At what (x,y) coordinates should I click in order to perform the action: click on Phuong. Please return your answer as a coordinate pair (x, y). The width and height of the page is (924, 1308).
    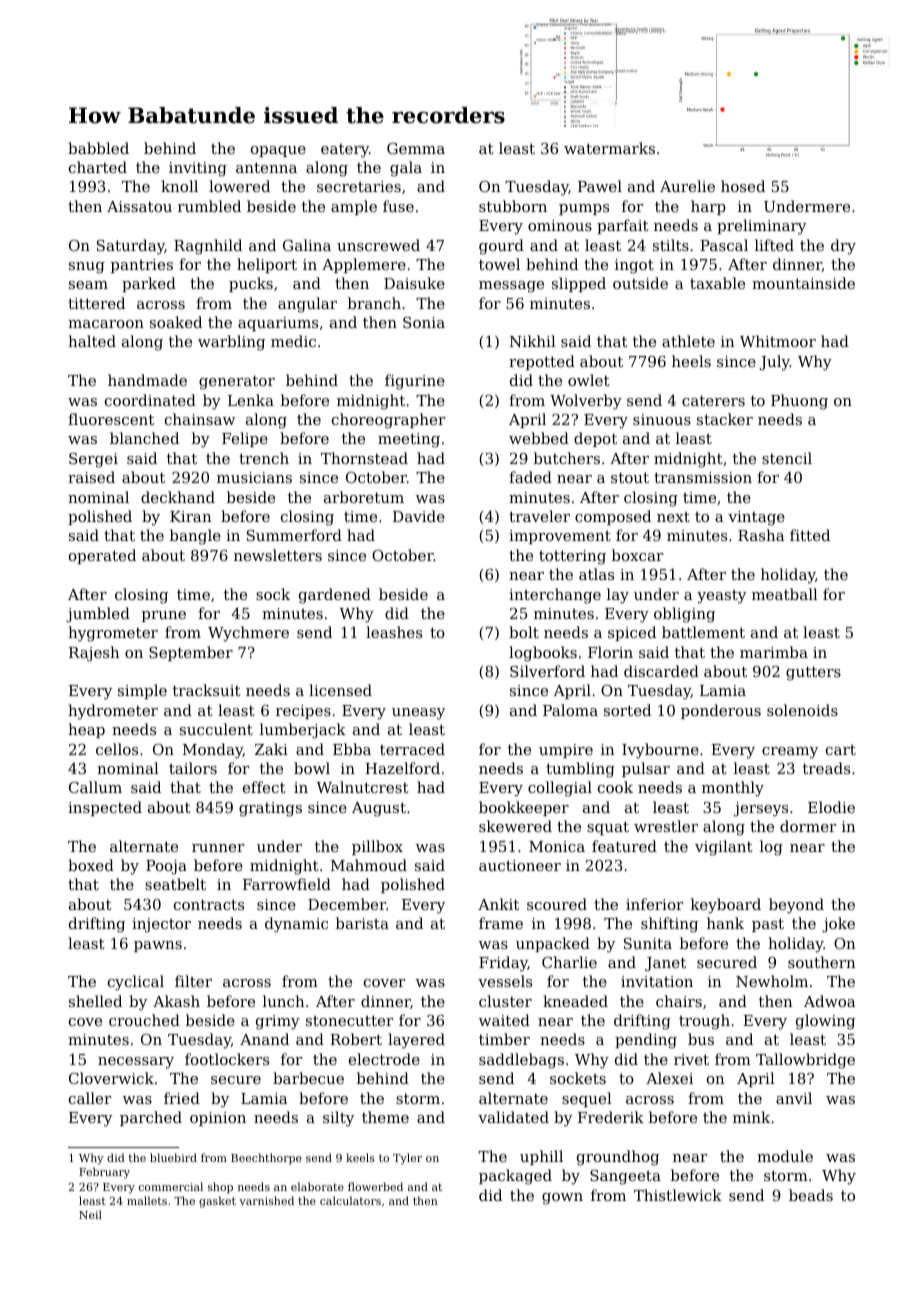
    Looking at the image, I should click on (799, 402).
